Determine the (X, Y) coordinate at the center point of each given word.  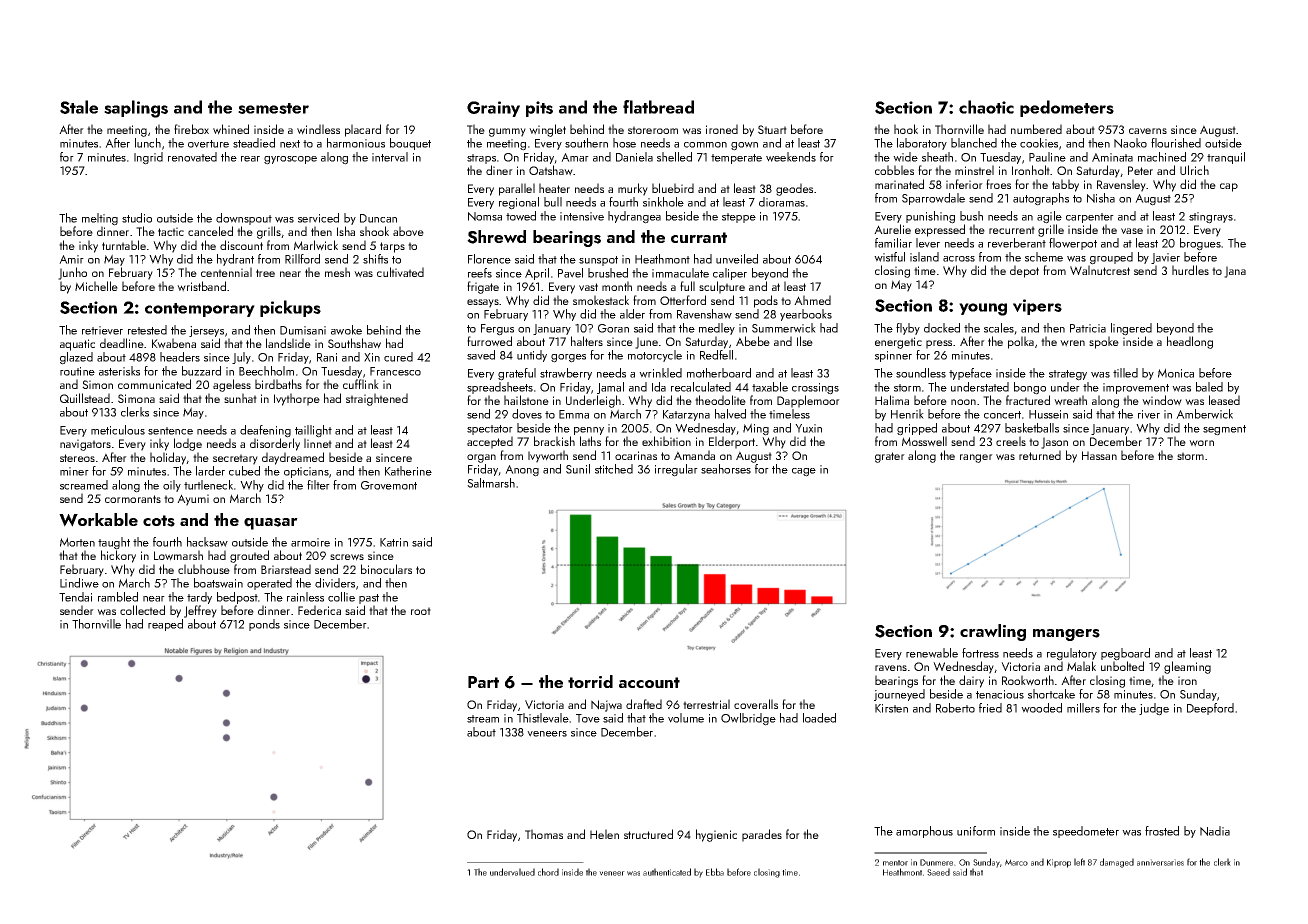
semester (273, 108)
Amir (71, 259)
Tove (588, 718)
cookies (1039, 143)
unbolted (1122, 666)
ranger (976, 458)
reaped (165, 625)
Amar (575, 157)
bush (971, 216)
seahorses (726, 469)
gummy (507, 132)
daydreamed (293, 458)
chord (548, 872)
